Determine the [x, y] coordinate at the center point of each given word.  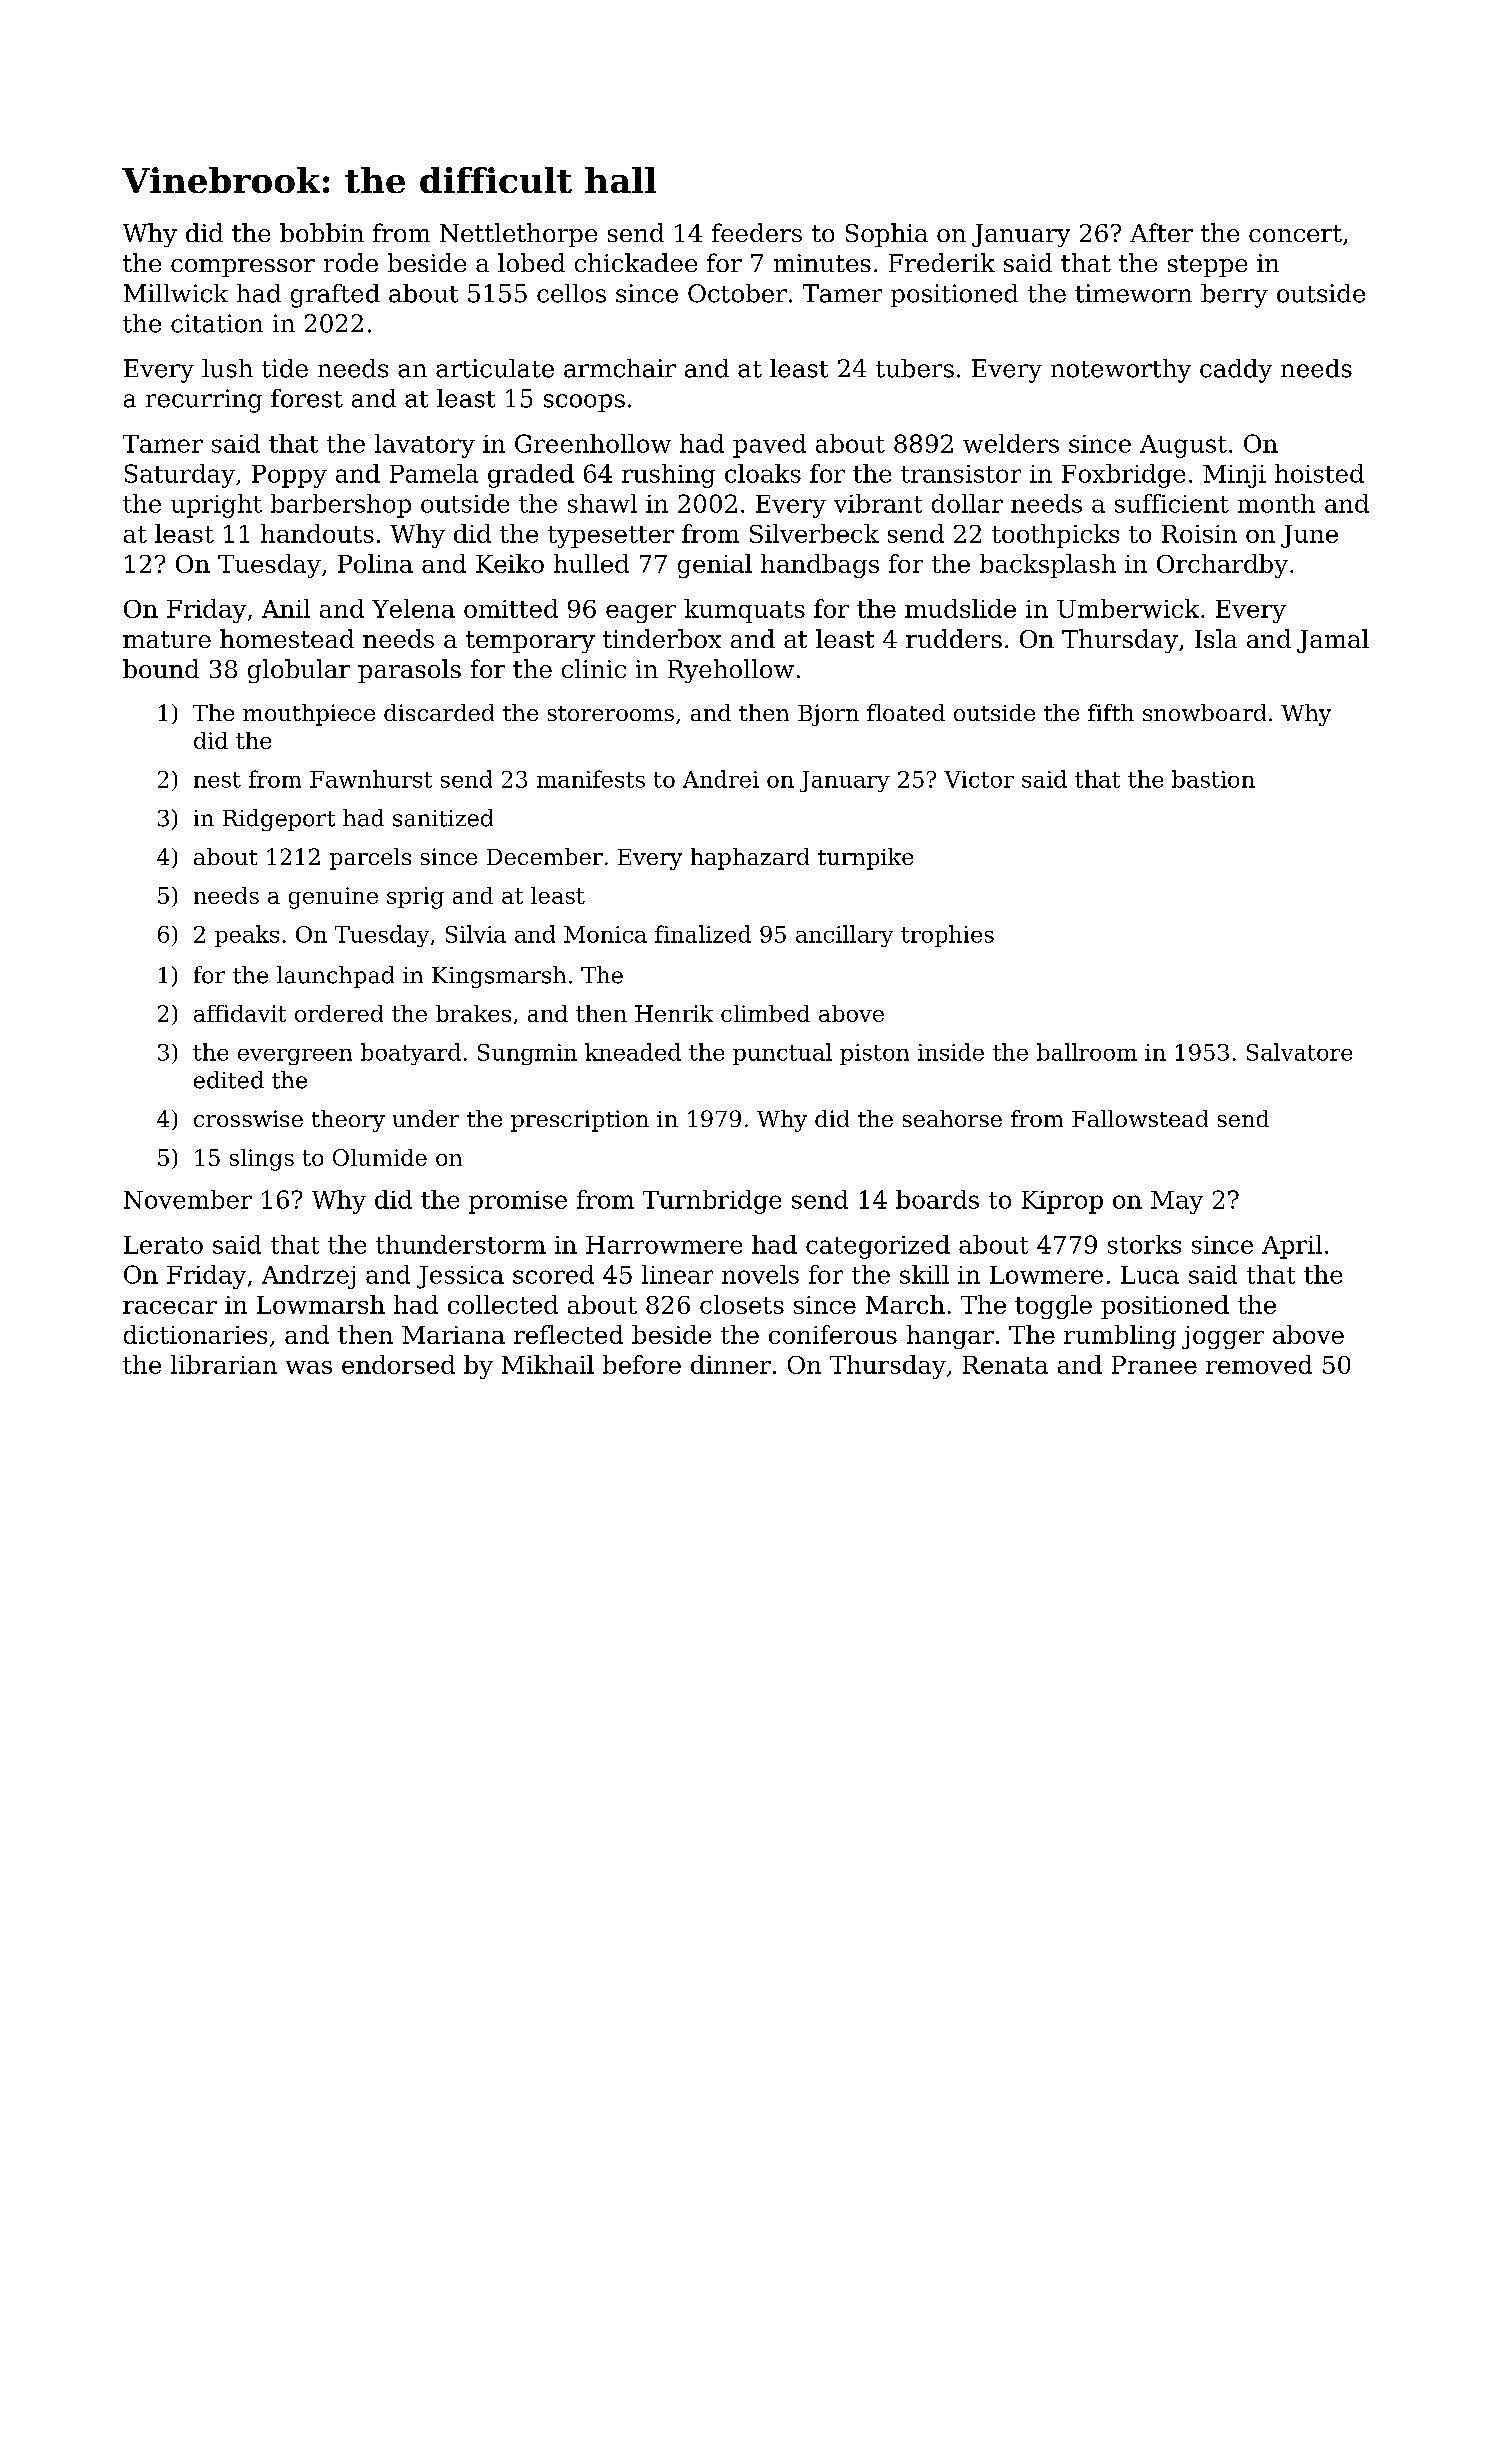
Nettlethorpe [518, 235]
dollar [967, 503]
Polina [375, 563]
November [188, 1199]
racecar [170, 1307]
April [1292, 1247]
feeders [757, 232]
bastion [1213, 779]
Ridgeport [279, 820]
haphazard [750, 859]
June [1309, 536]
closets [742, 1304]
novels [760, 1274]
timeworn [1133, 293]
